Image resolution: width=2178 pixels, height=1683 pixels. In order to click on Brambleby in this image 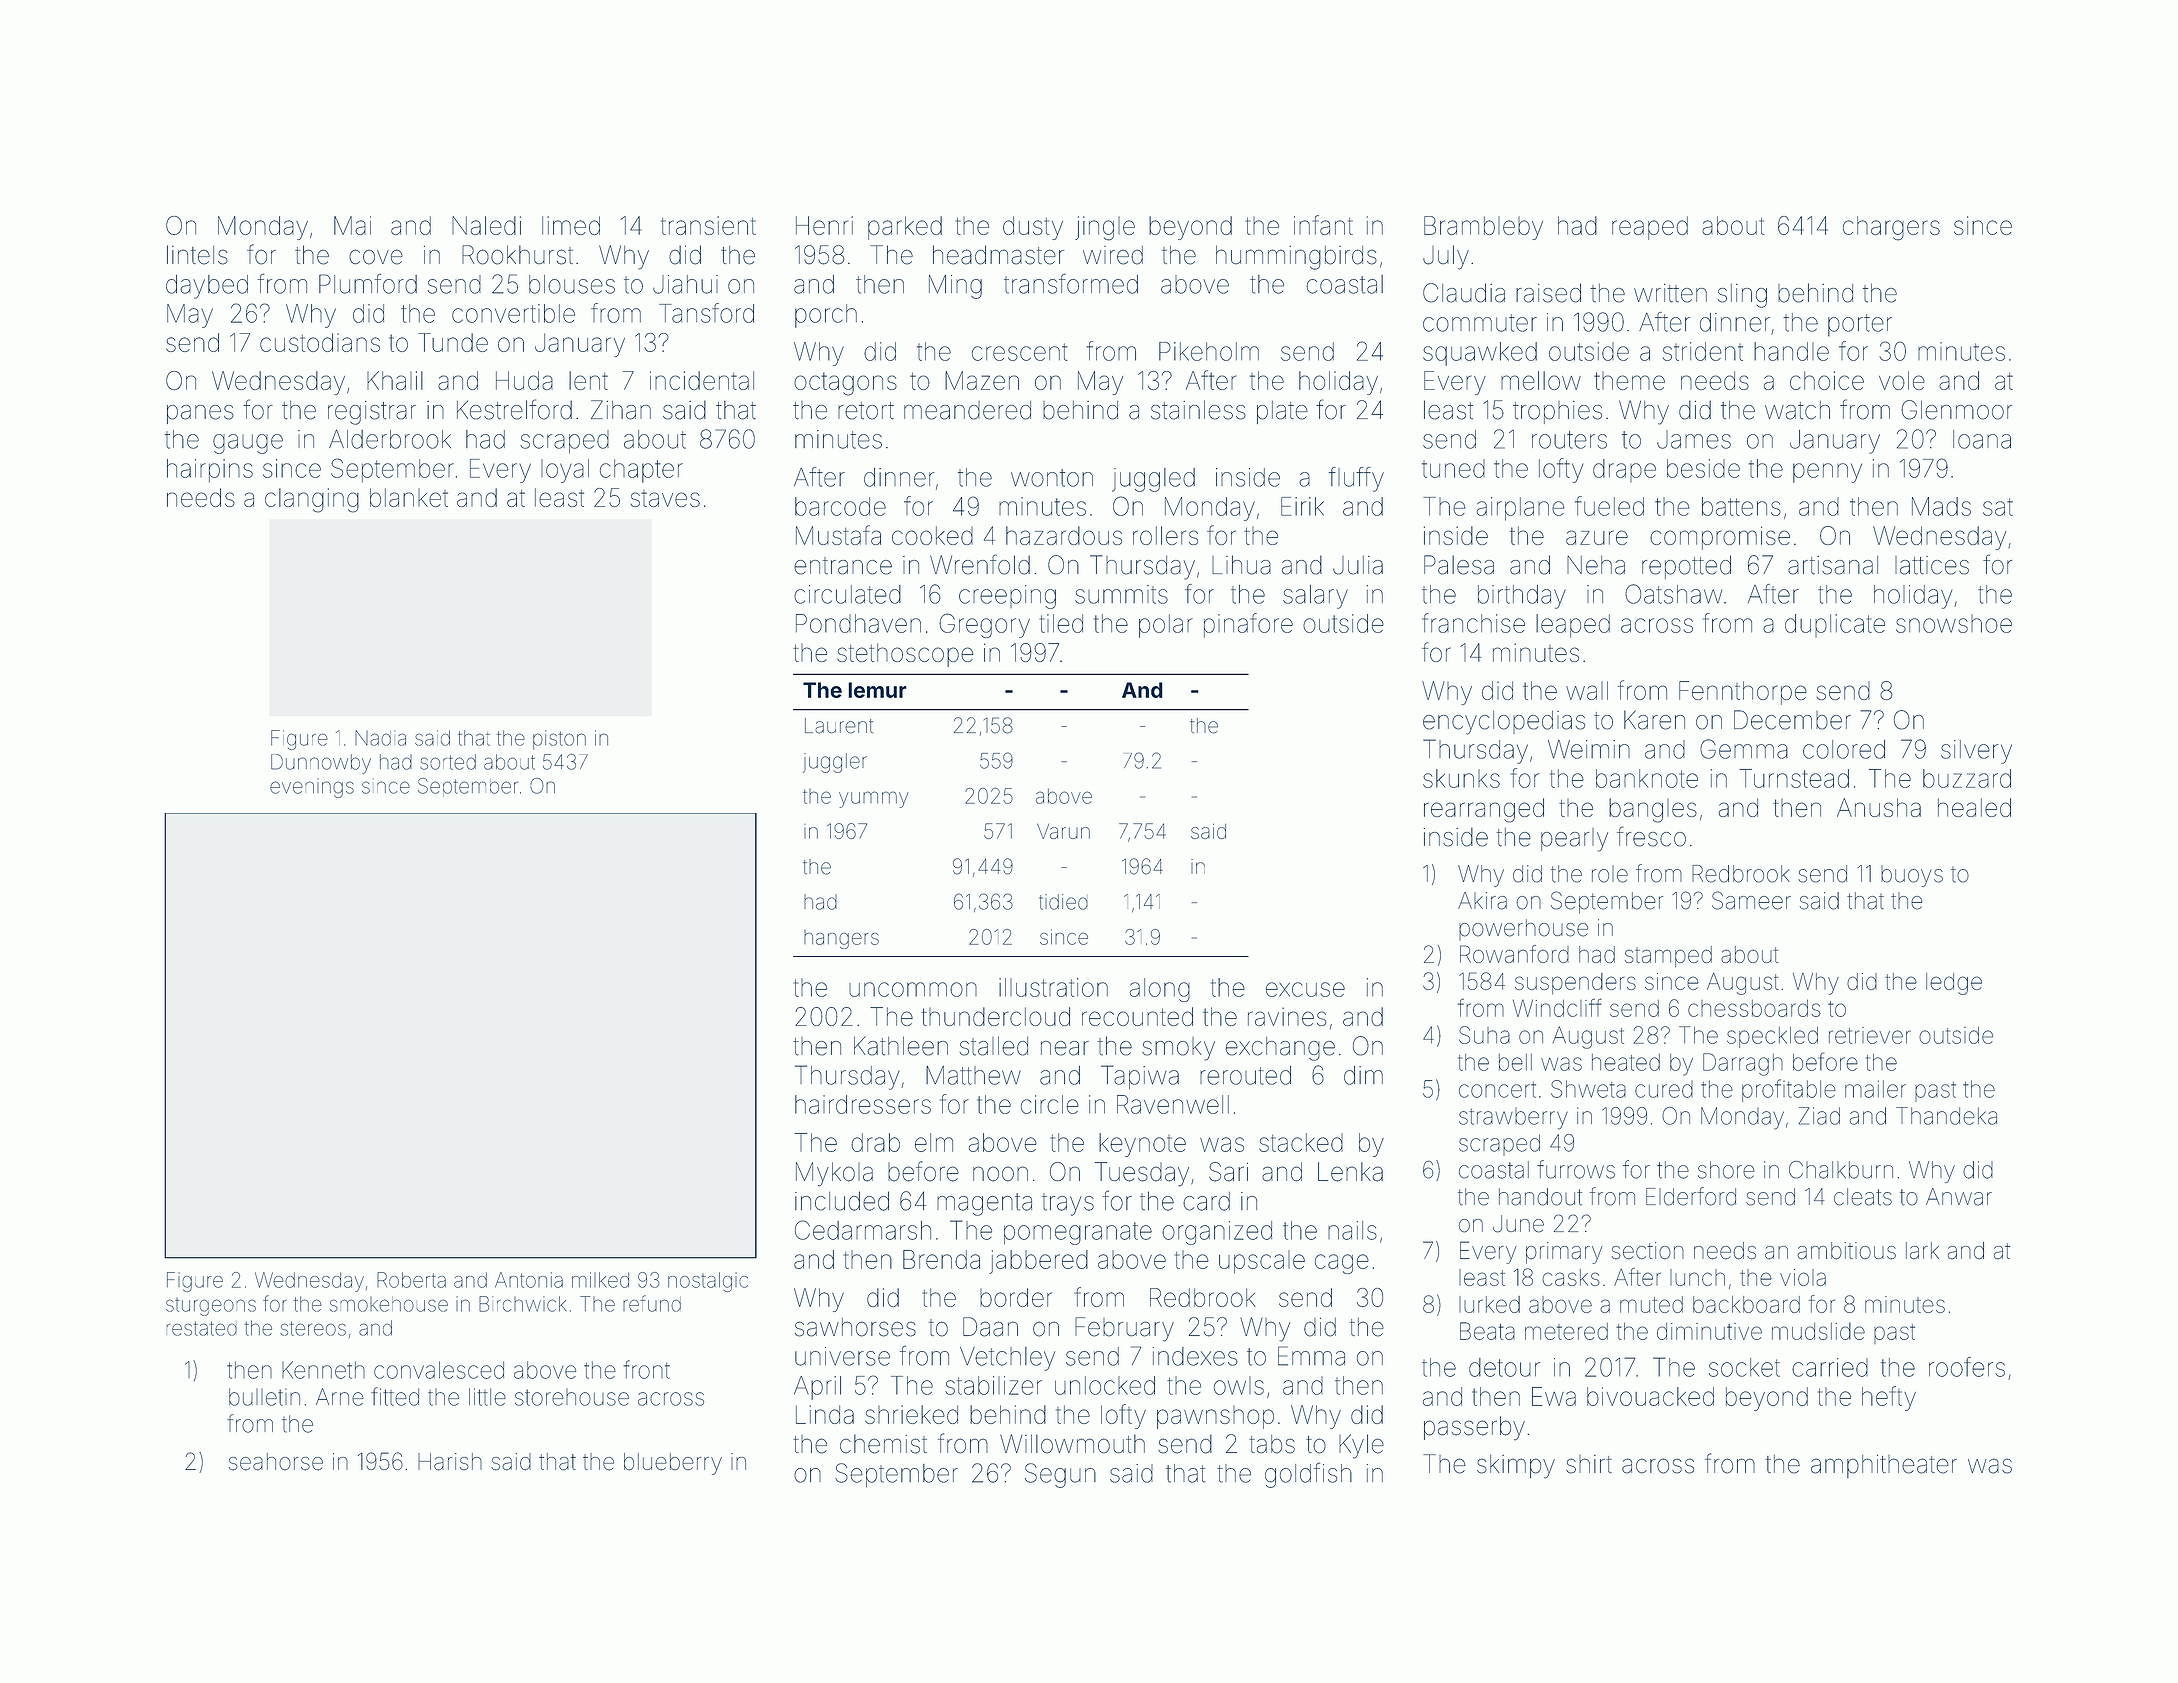, I will do `click(1483, 228)`.
